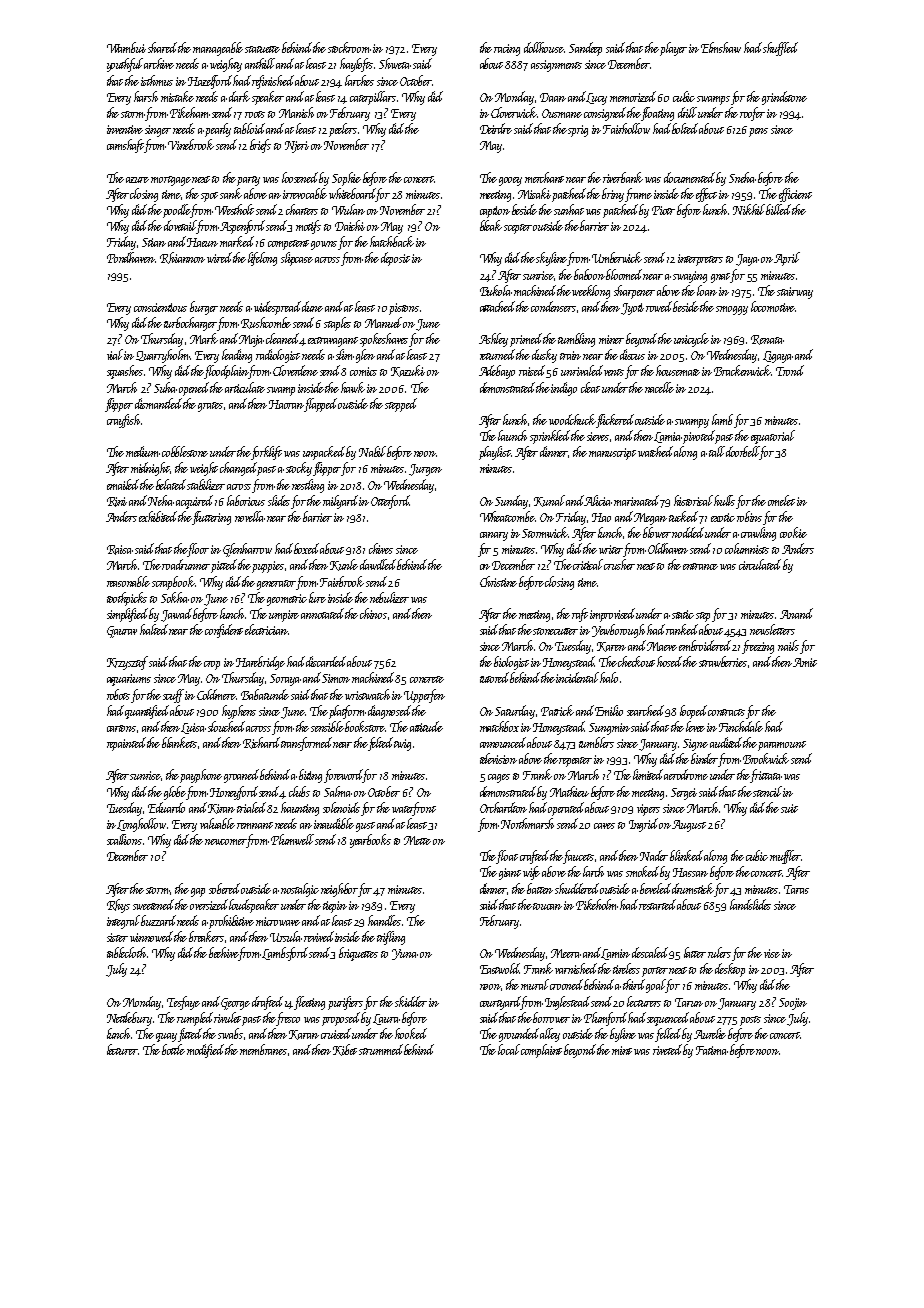 The width and height of the document is (924, 1308). What do you see at coordinates (673, 49) in the document?
I see `player` at bounding box center [673, 49].
